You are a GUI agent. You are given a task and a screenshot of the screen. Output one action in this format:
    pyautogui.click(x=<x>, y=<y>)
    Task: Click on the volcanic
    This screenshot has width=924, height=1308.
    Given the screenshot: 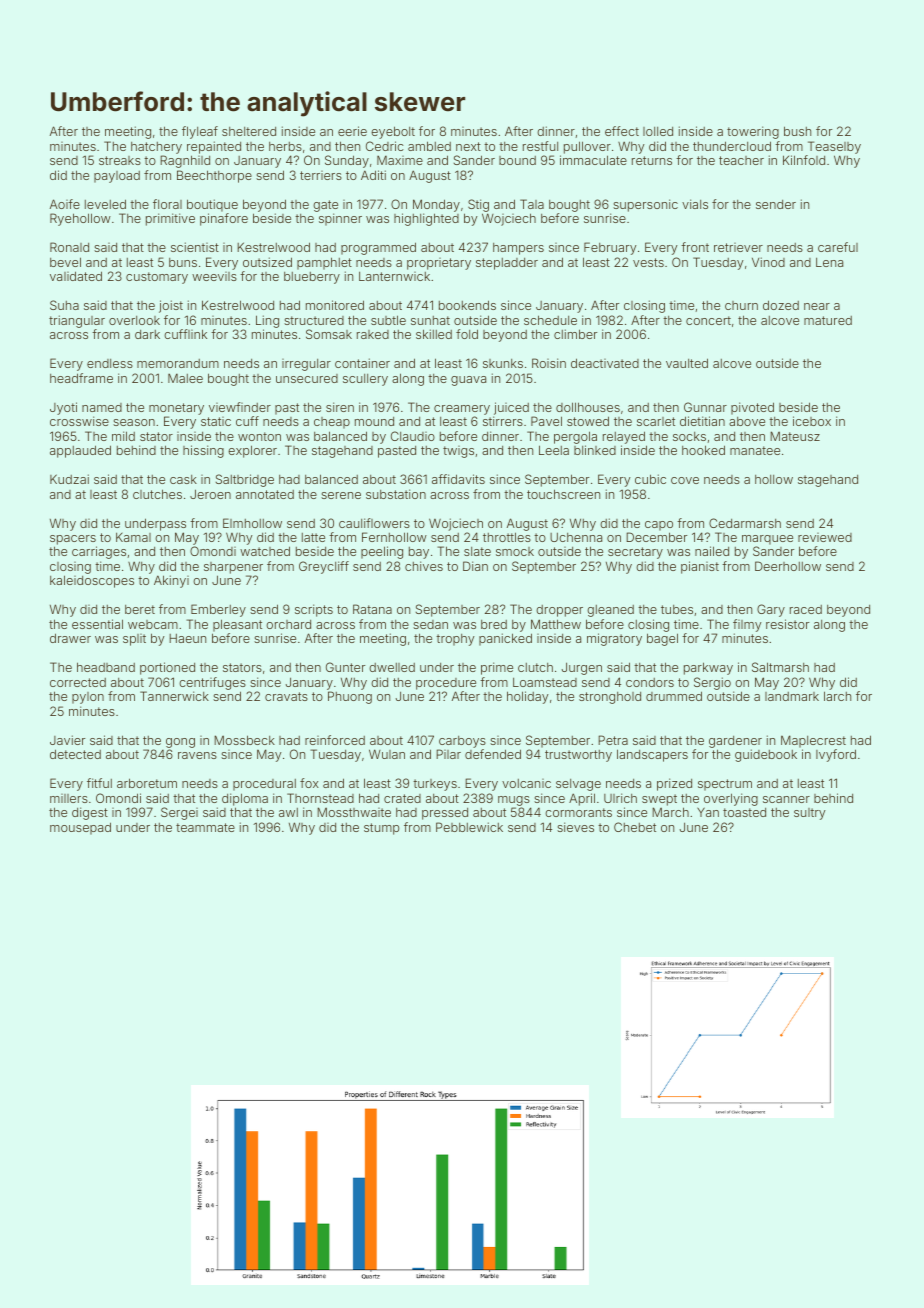 What is the action you would take?
    pyautogui.click(x=526, y=783)
